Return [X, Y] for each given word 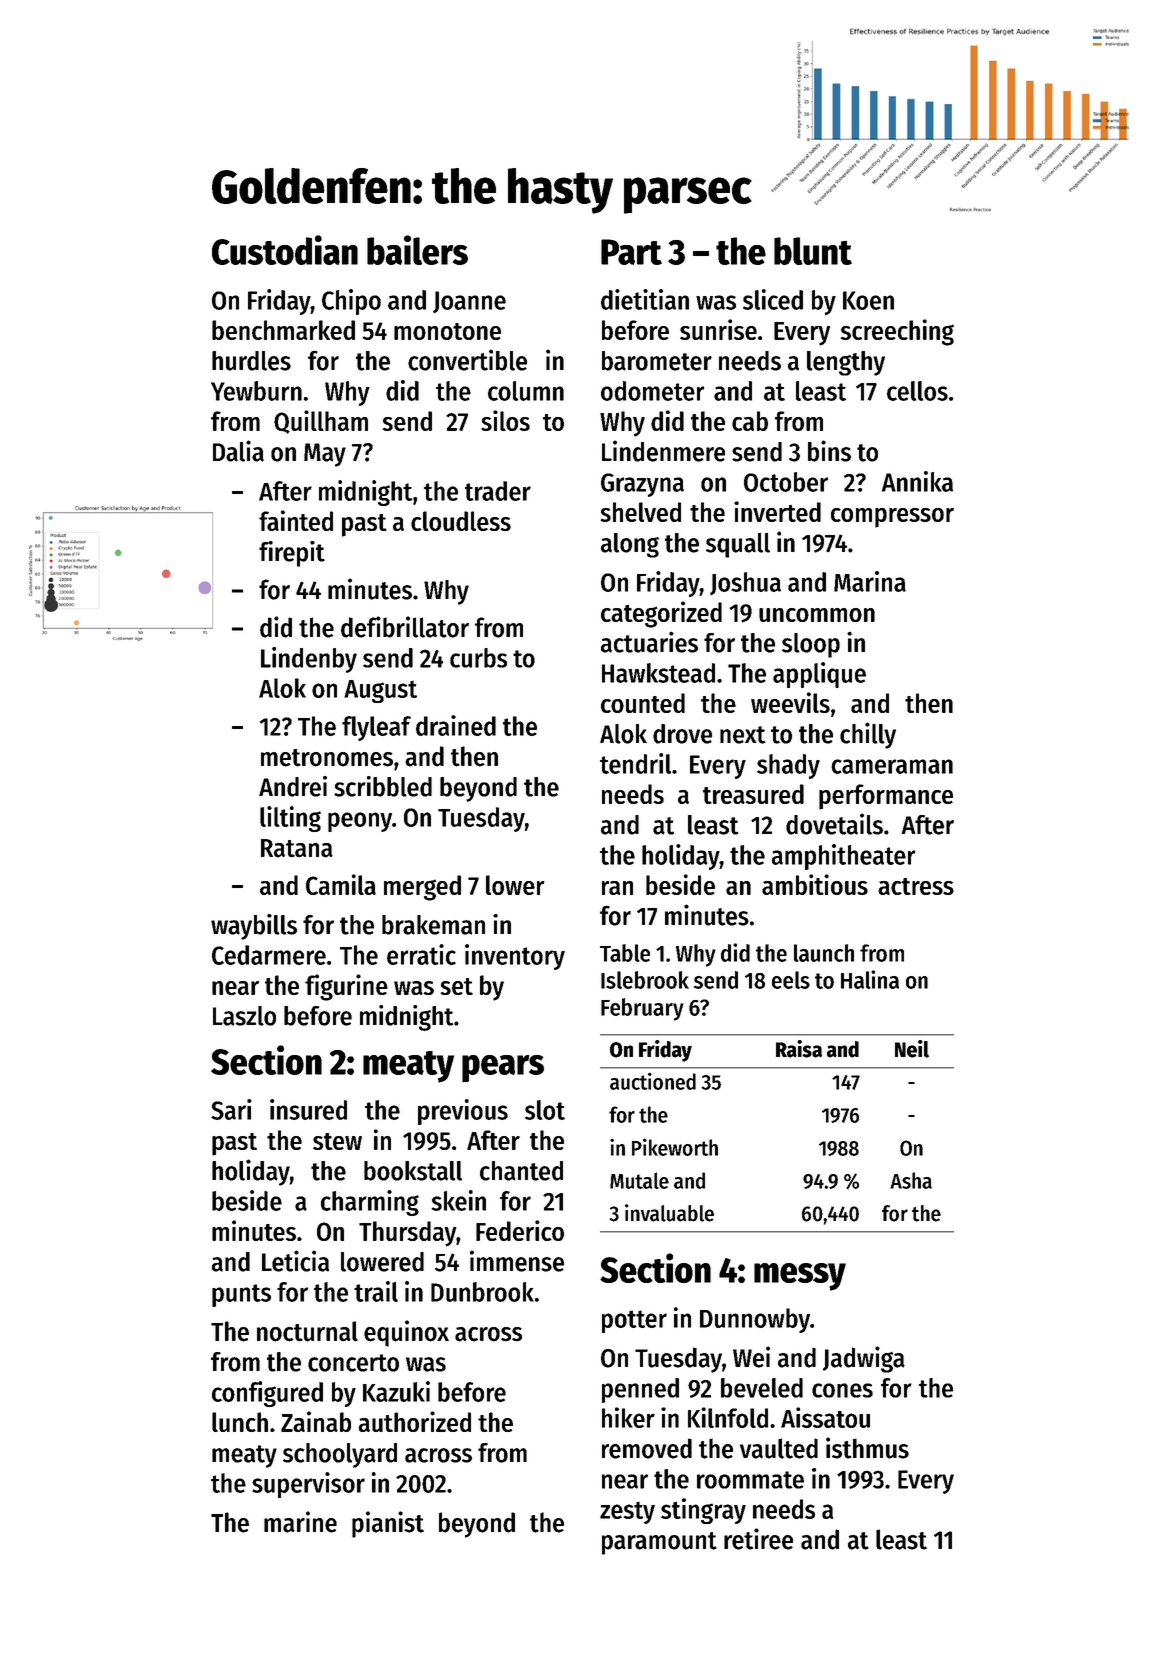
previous [463, 1112]
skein [458, 1200]
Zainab [316, 1421]
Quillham [321, 422]
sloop [811, 645]
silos [505, 420]
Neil [912, 1049]
